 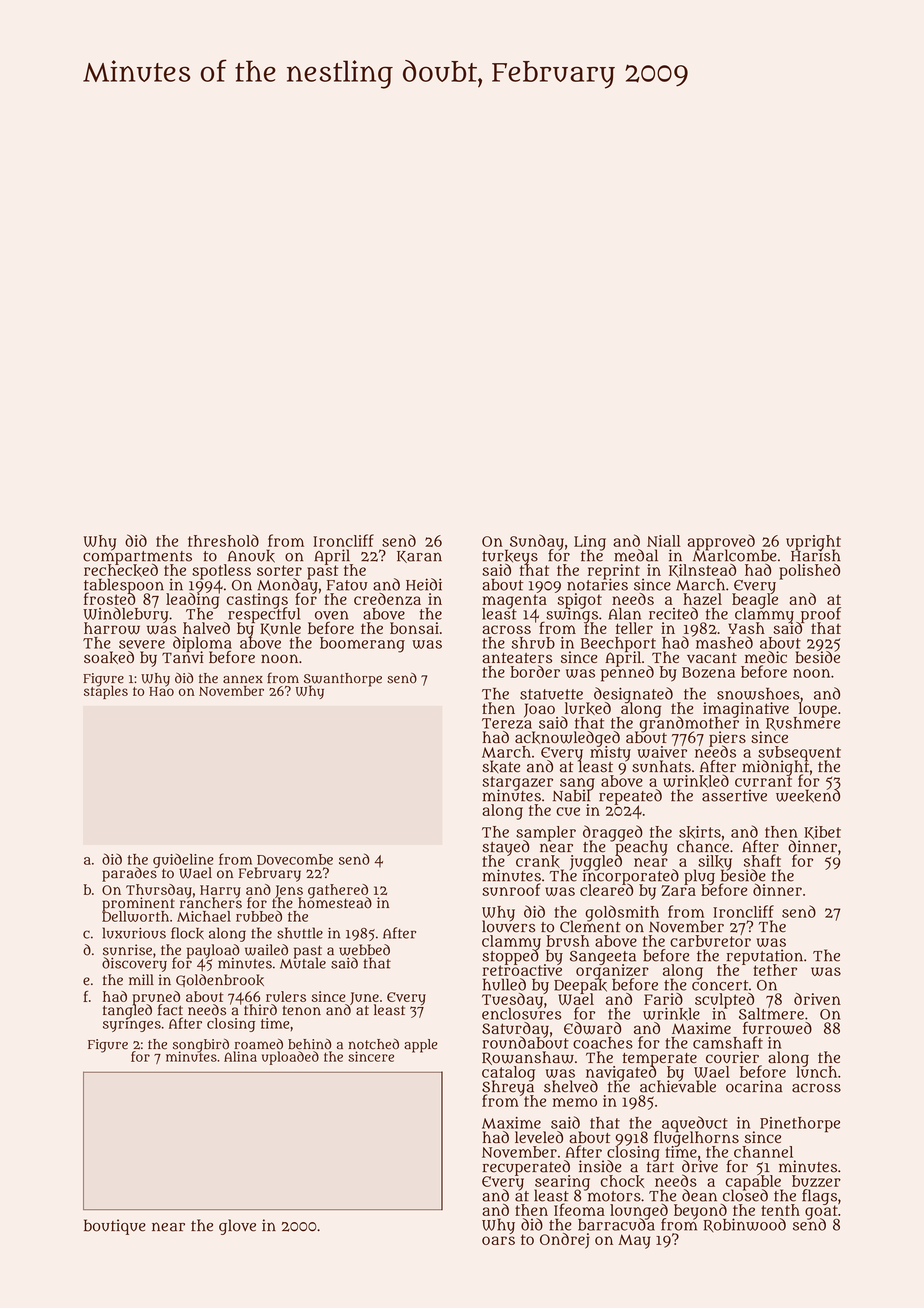 What do you see at coordinates (127, 1011) in the screenshot?
I see `tangled` at bounding box center [127, 1011].
